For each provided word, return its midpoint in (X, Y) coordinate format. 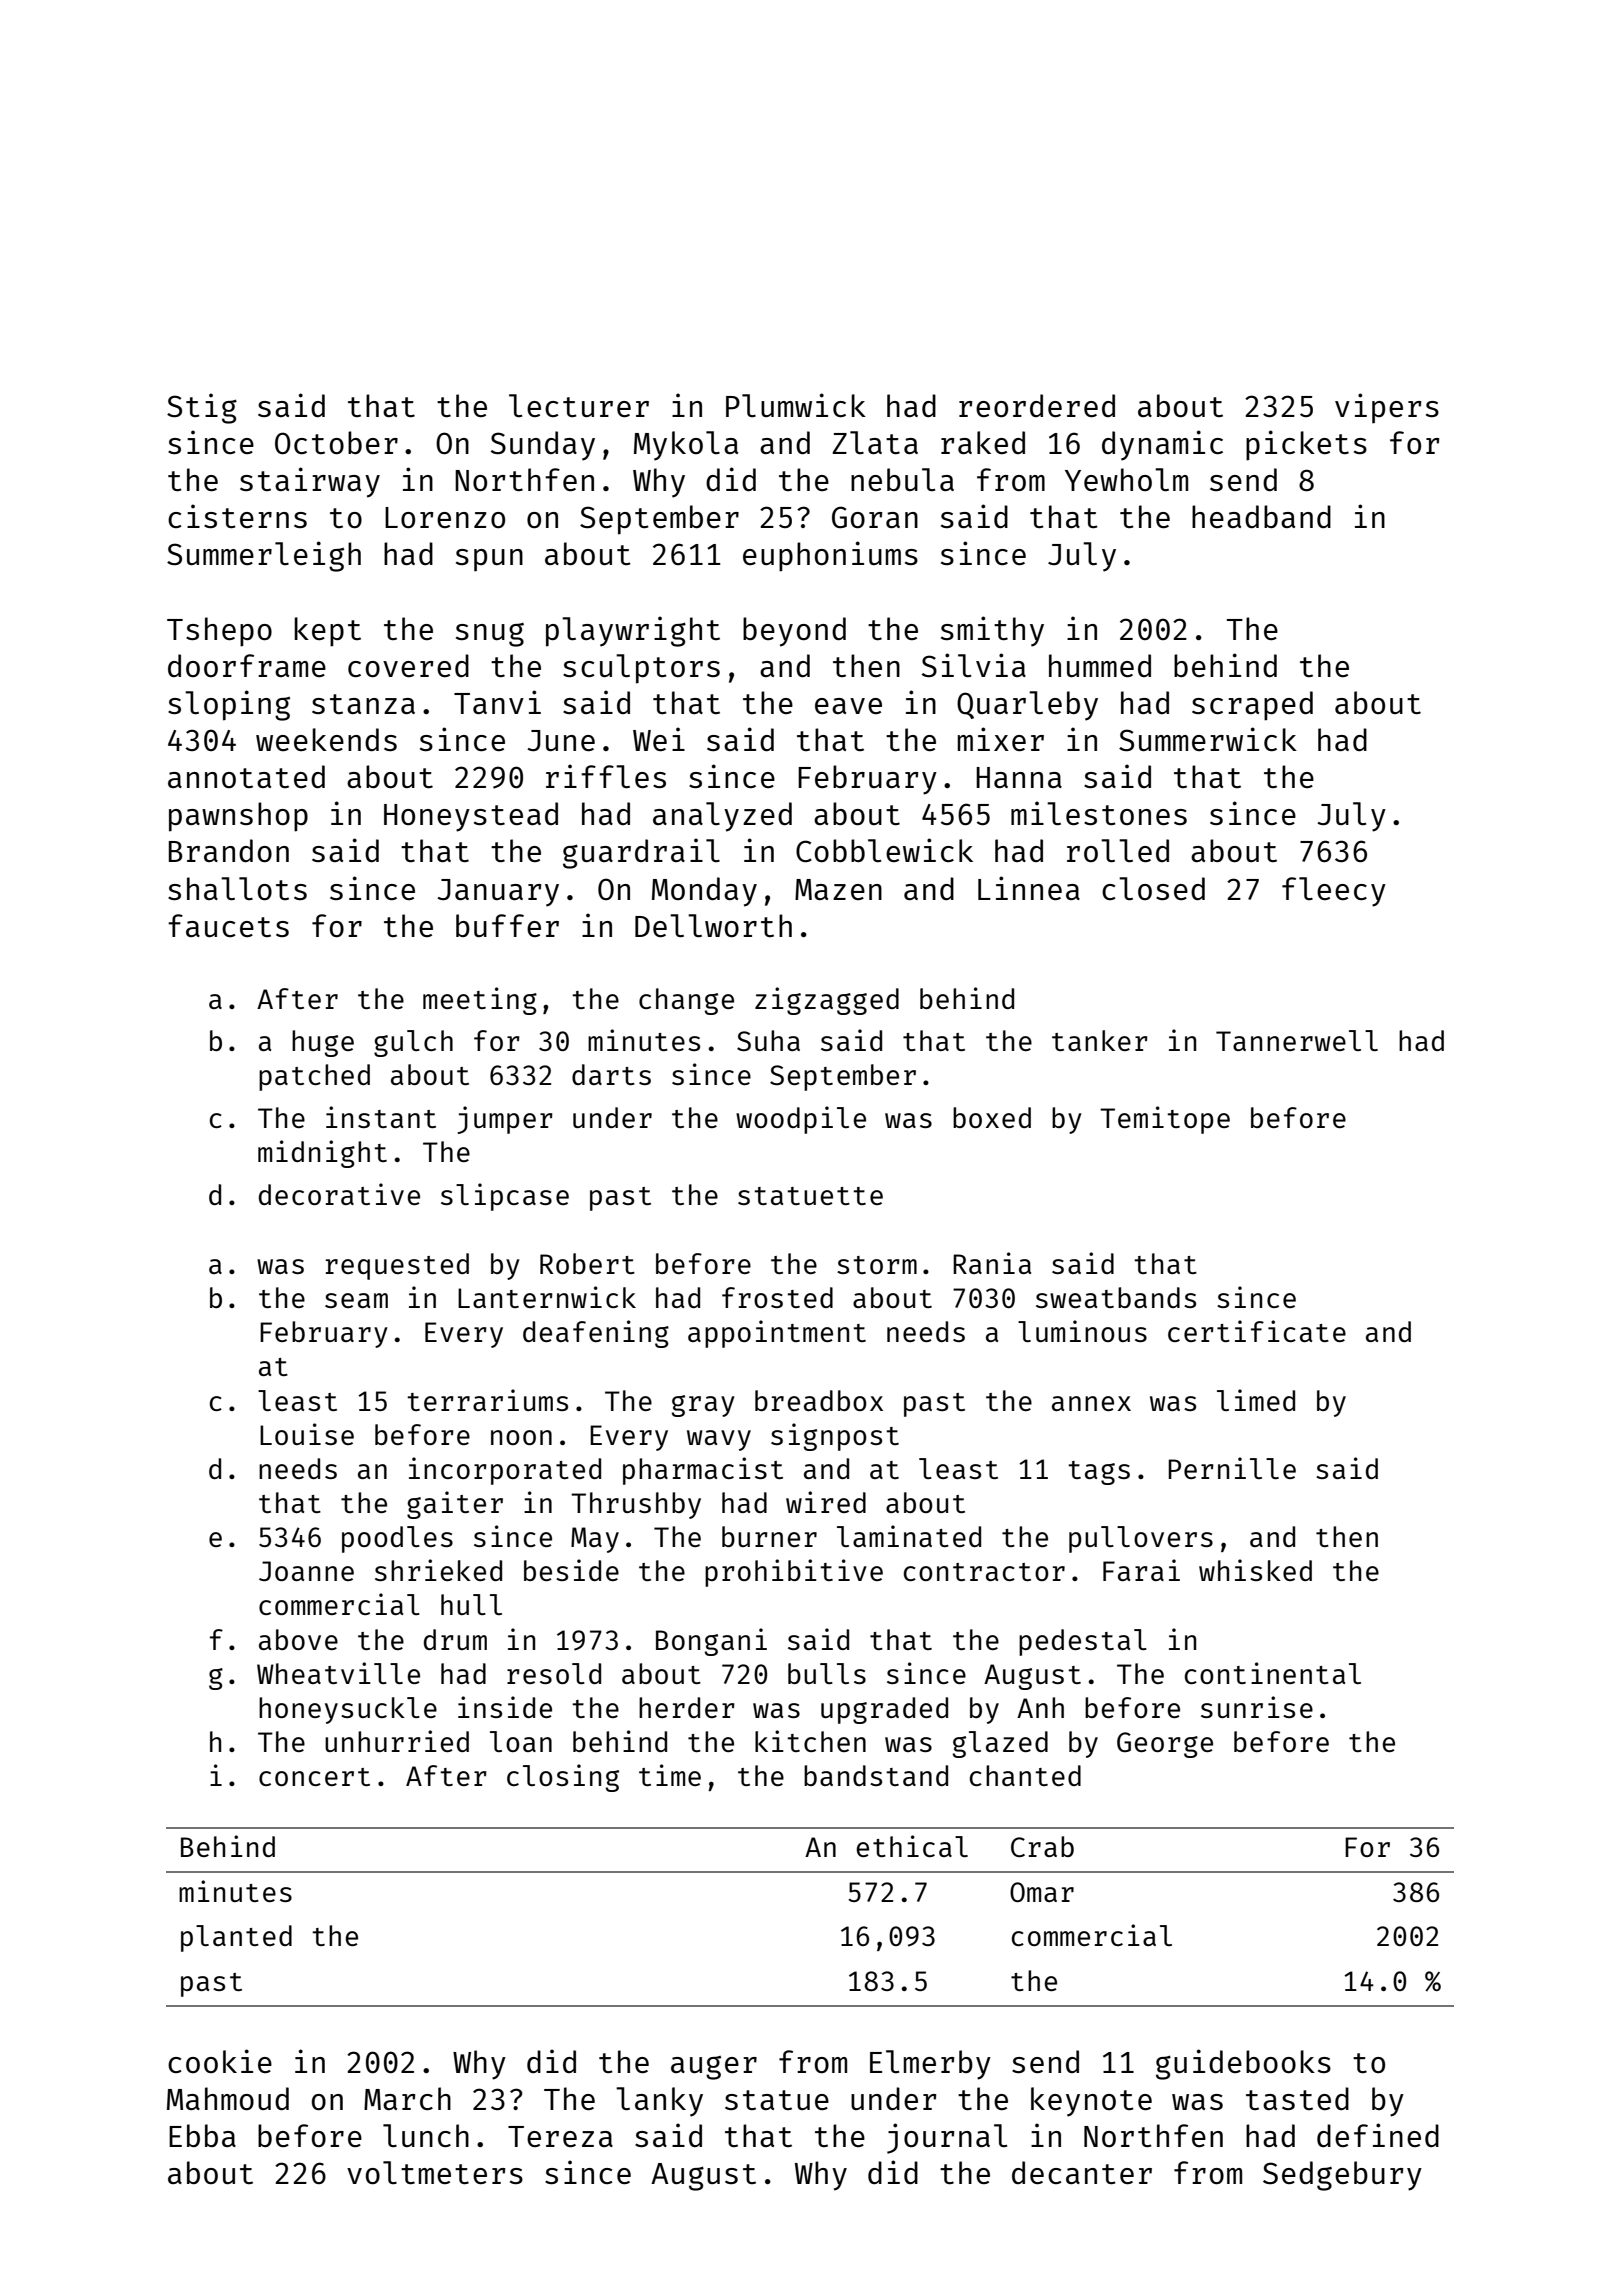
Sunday (543, 446)
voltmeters (435, 2172)
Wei (659, 739)
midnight (322, 1154)
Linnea (1029, 888)
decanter (1082, 2172)
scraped (1252, 706)
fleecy (1334, 892)
